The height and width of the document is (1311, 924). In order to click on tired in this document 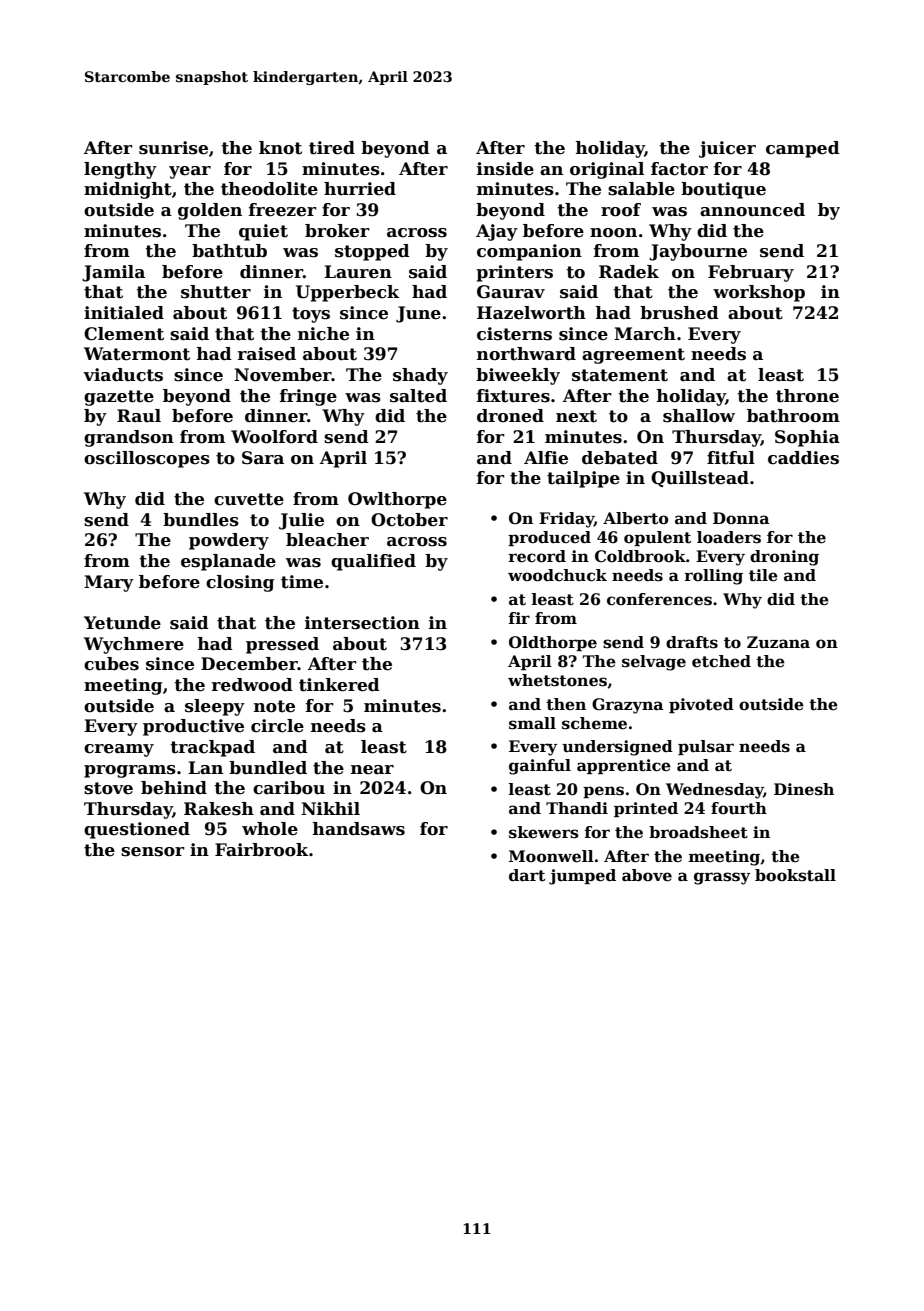, I will do `click(332, 148)`.
